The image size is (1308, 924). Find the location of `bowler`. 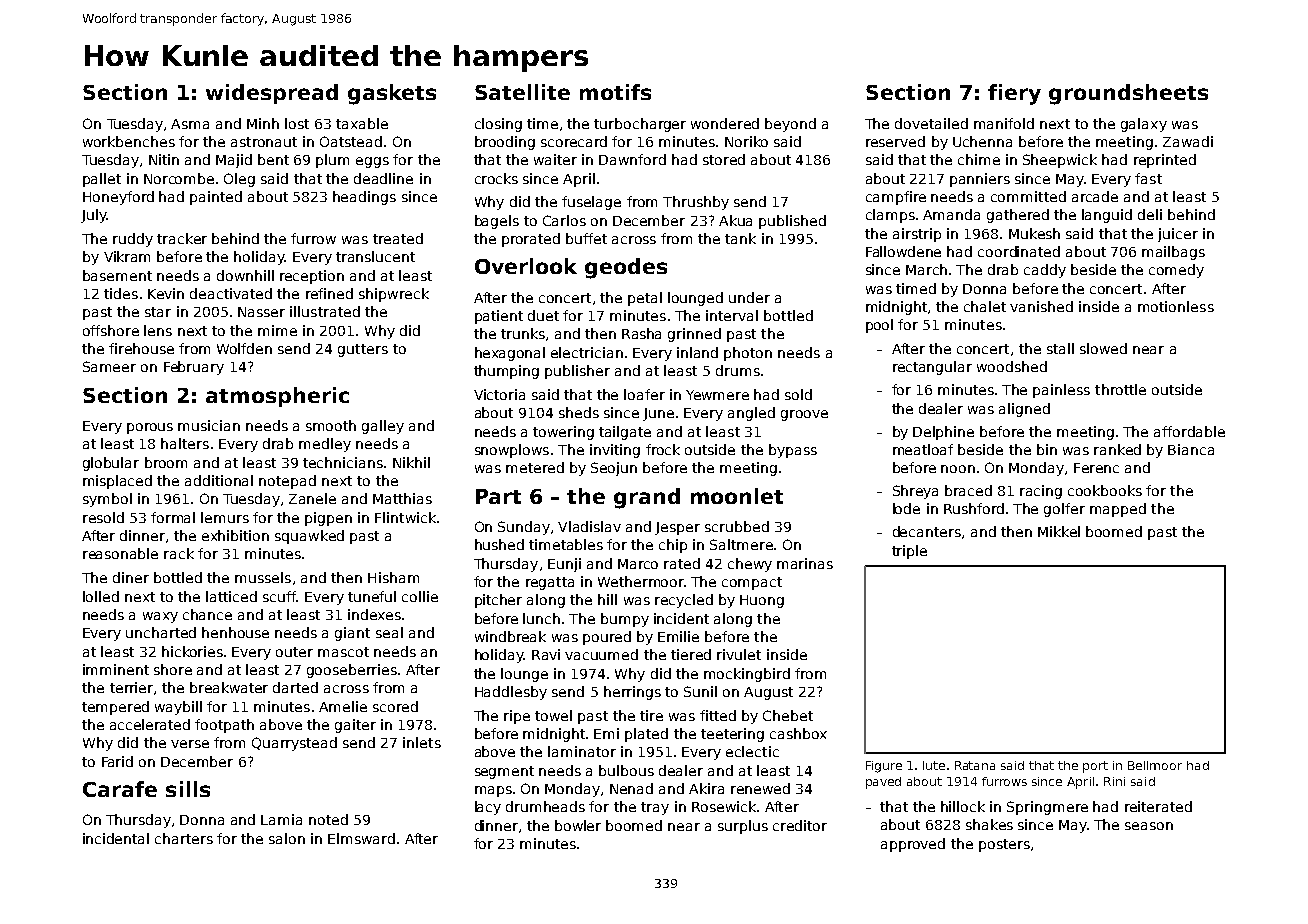

bowler is located at coordinates (578, 825).
